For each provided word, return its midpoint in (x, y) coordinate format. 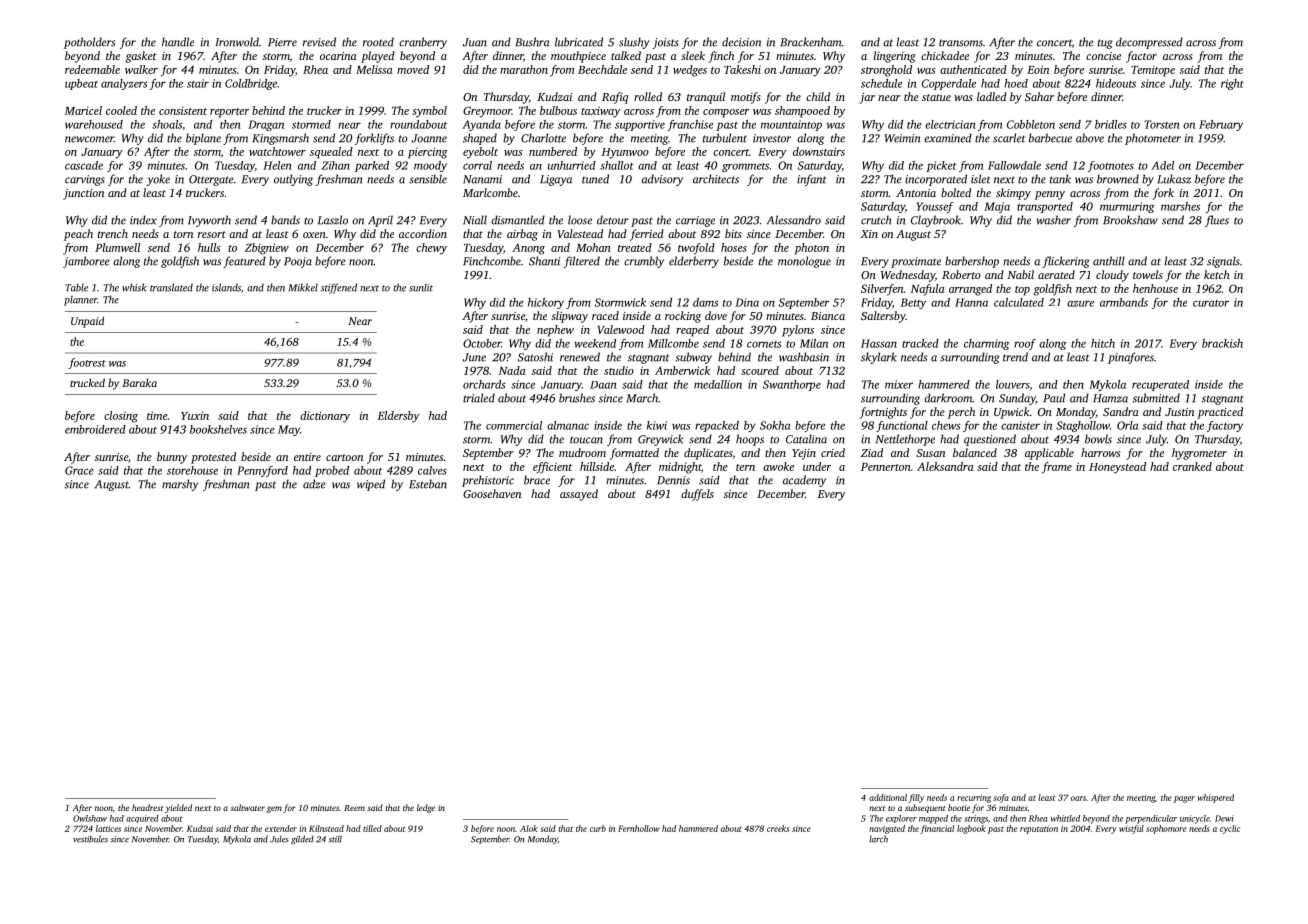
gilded (302, 839)
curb (598, 828)
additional (888, 797)
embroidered (95, 429)
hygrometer (1199, 454)
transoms (961, 43)
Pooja (298, 262)
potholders (89, 43)
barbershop (972, 262)
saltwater (248, 807)
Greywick (660, 440)
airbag (522, 235)
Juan (475, 42)
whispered (1215, 798)
